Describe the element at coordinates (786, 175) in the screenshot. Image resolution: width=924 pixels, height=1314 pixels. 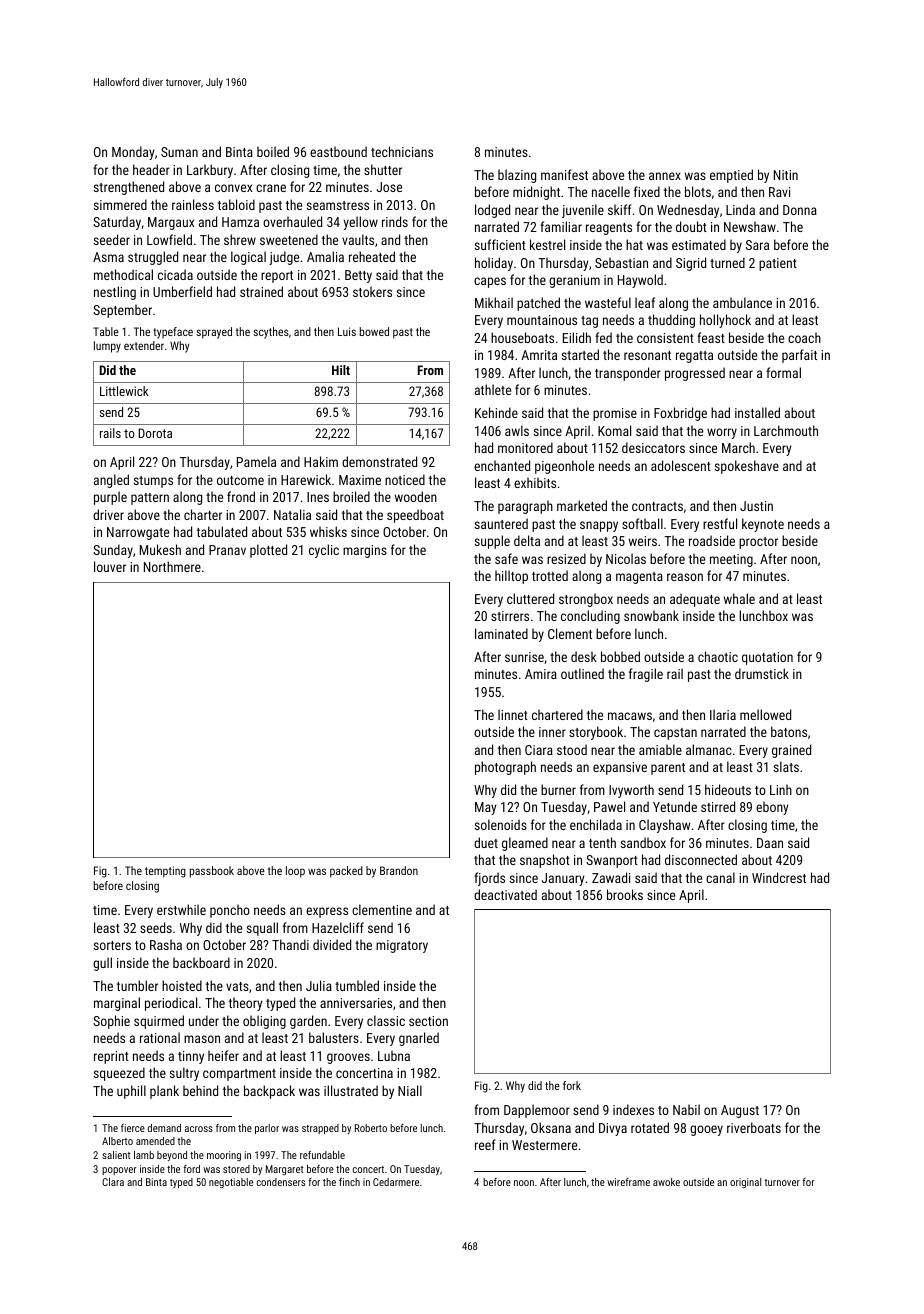
I see `Nitin` at that location.
